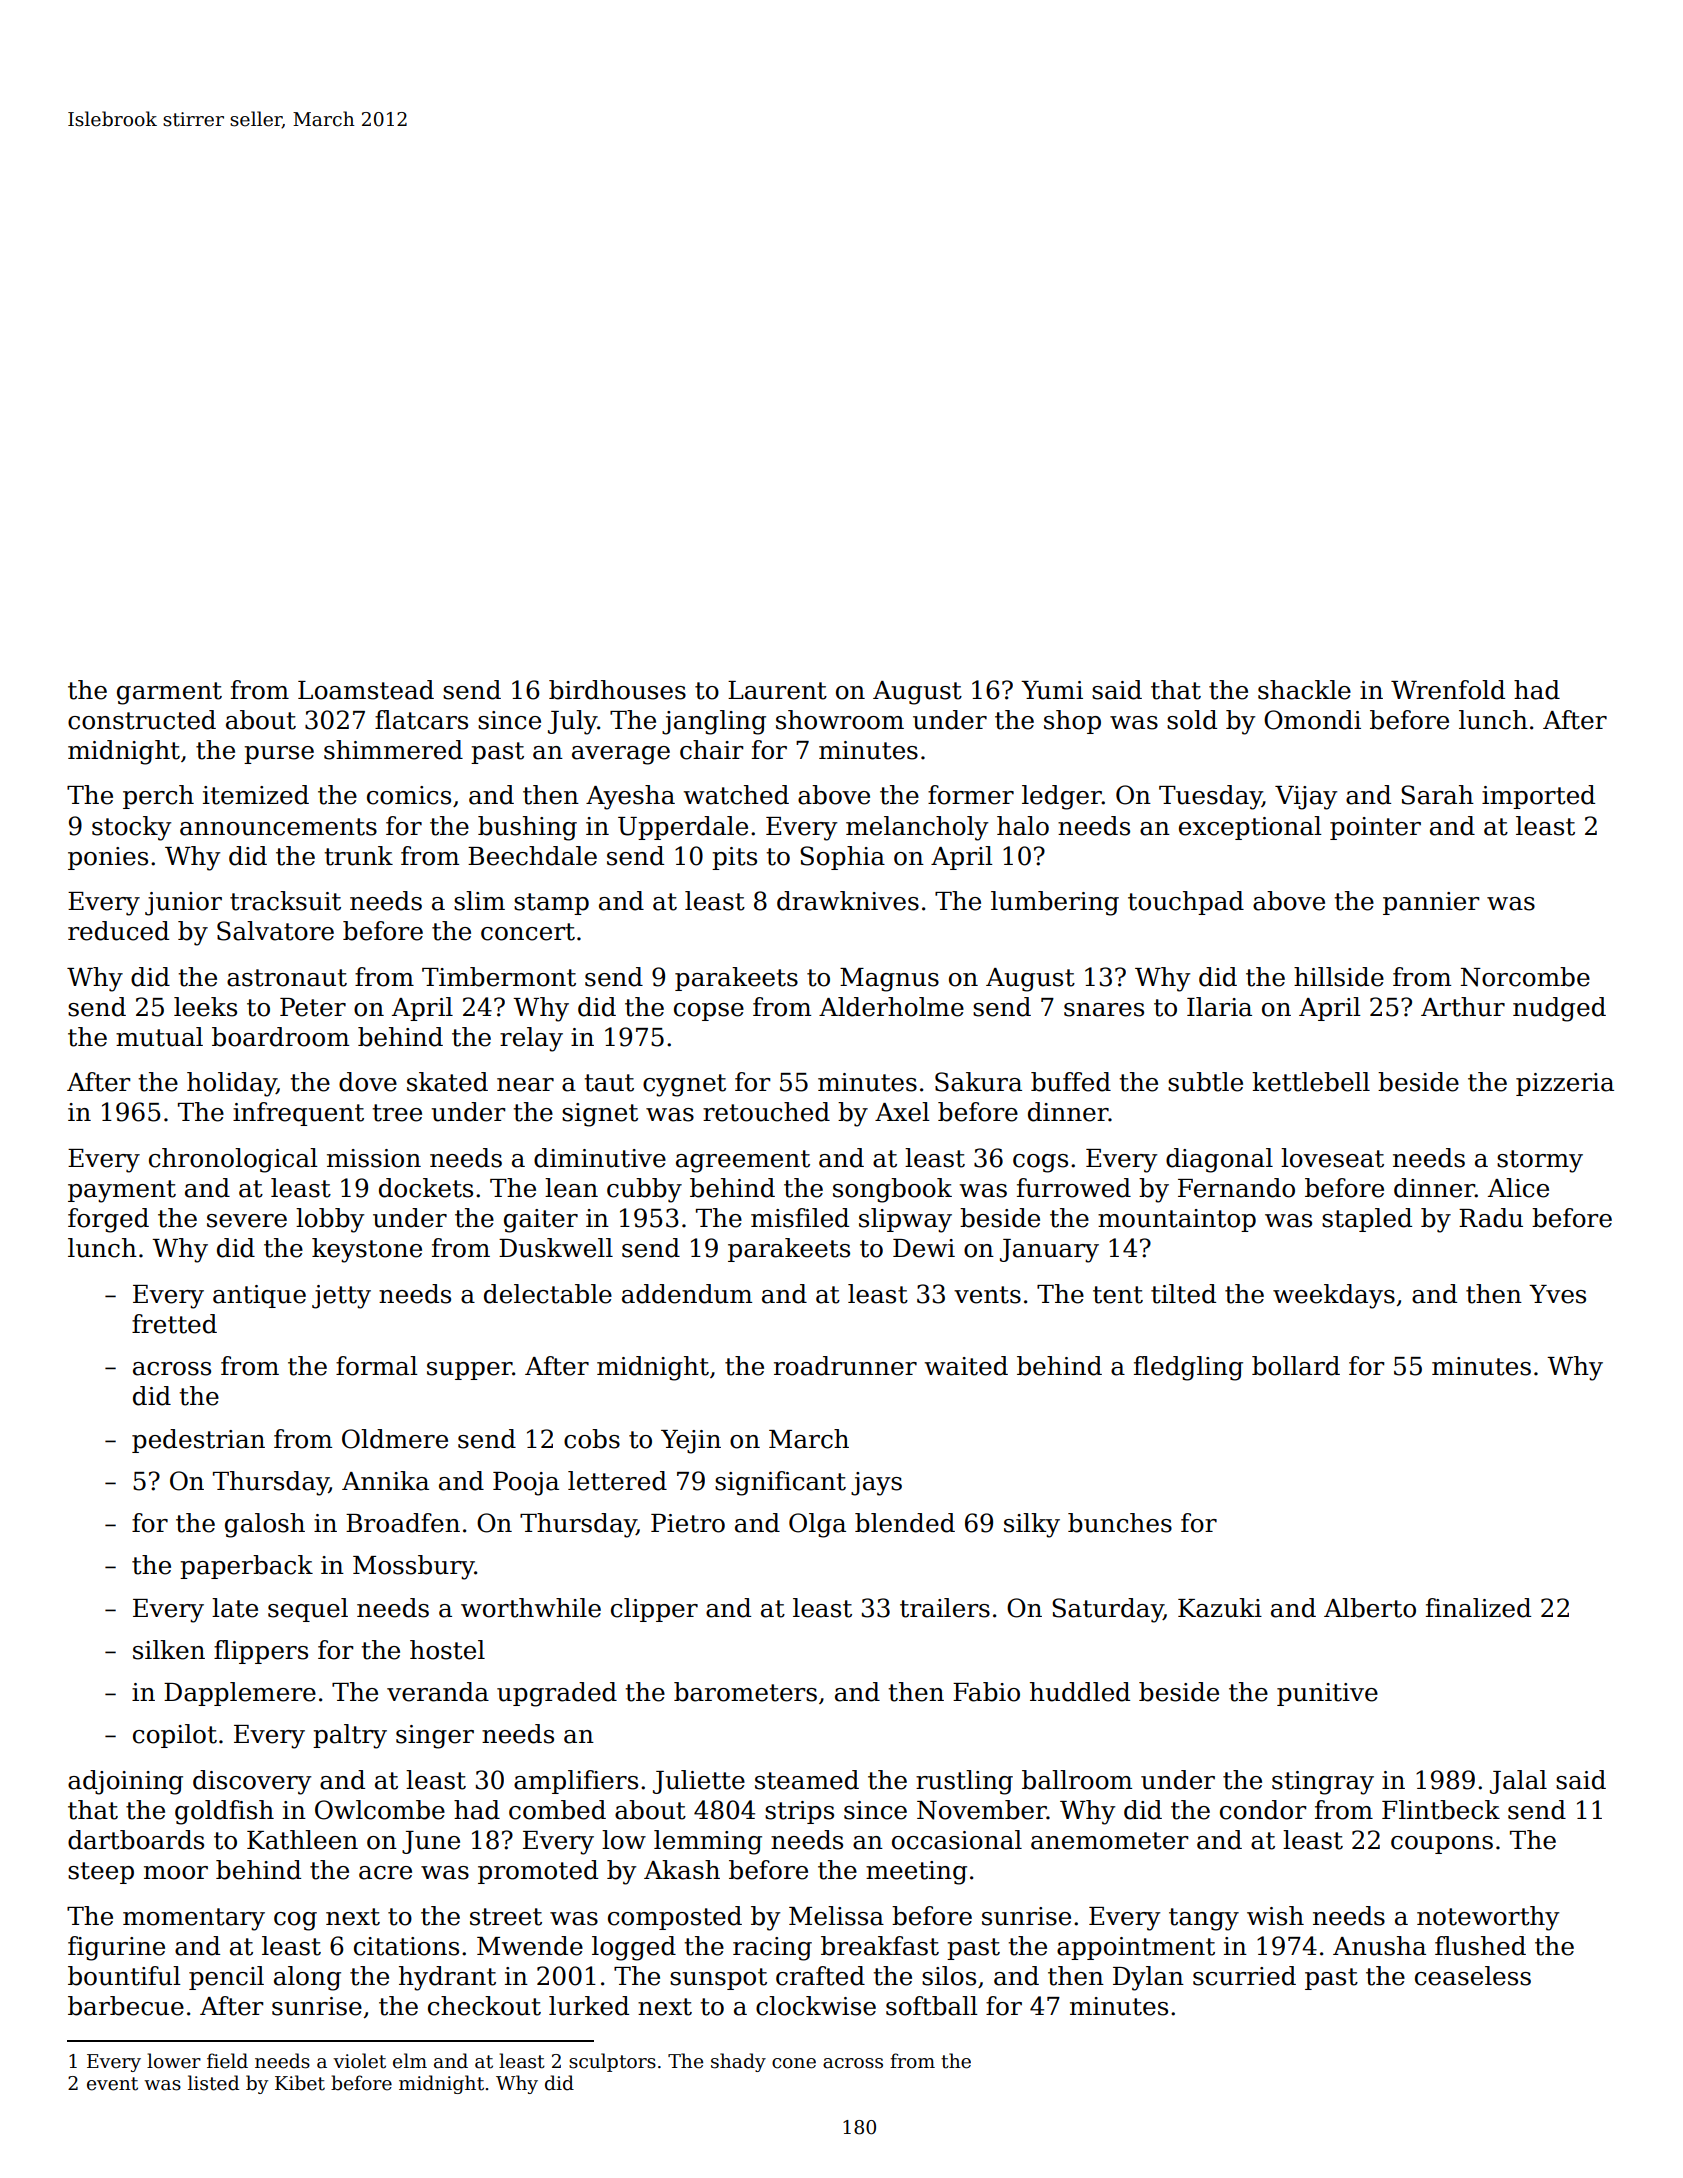  Describe the element at coordinates (124, 1976) in the document. I see `bountiful` at that location.
